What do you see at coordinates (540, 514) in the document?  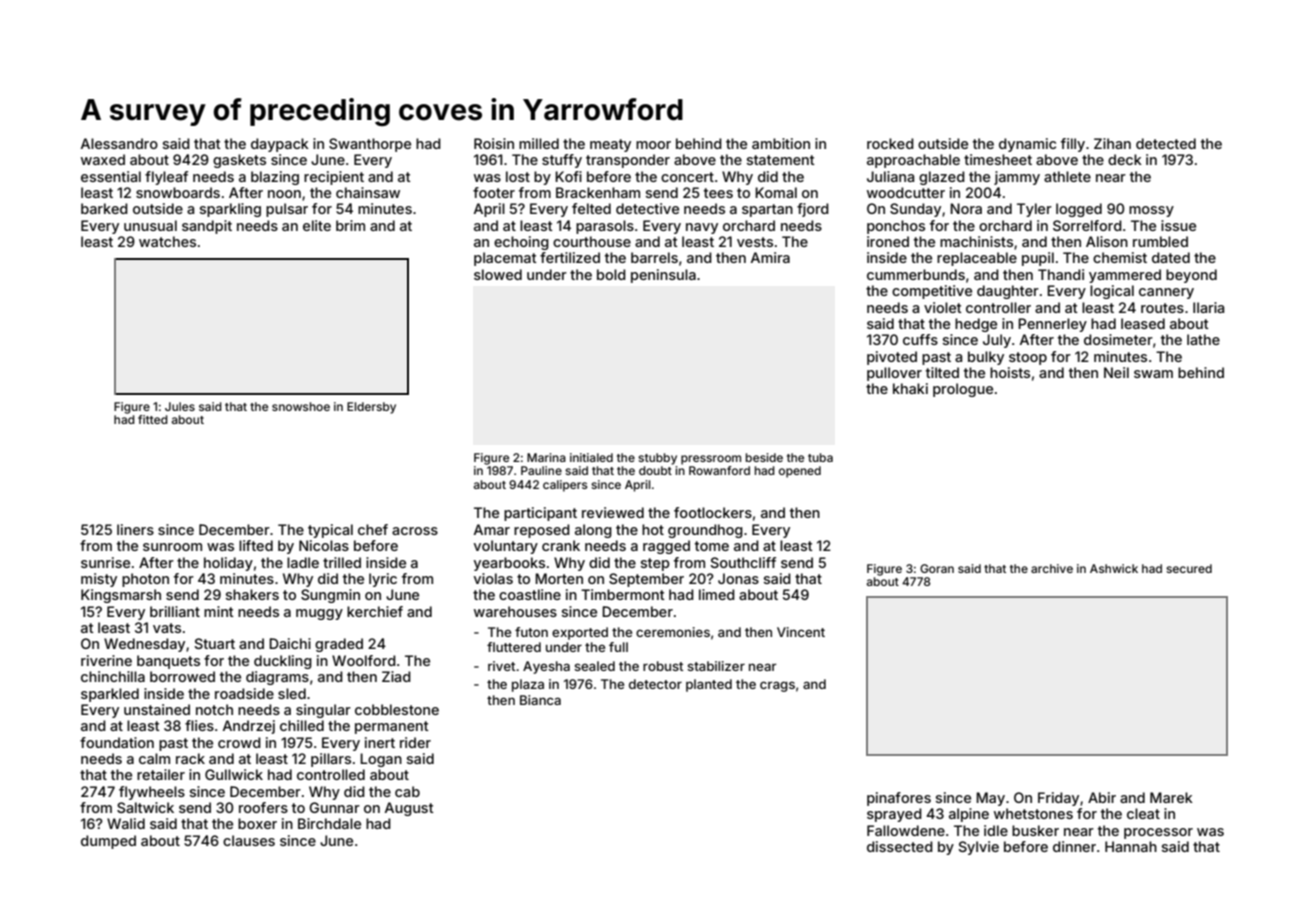 I see `participant` at bounding box center [540, 514].
